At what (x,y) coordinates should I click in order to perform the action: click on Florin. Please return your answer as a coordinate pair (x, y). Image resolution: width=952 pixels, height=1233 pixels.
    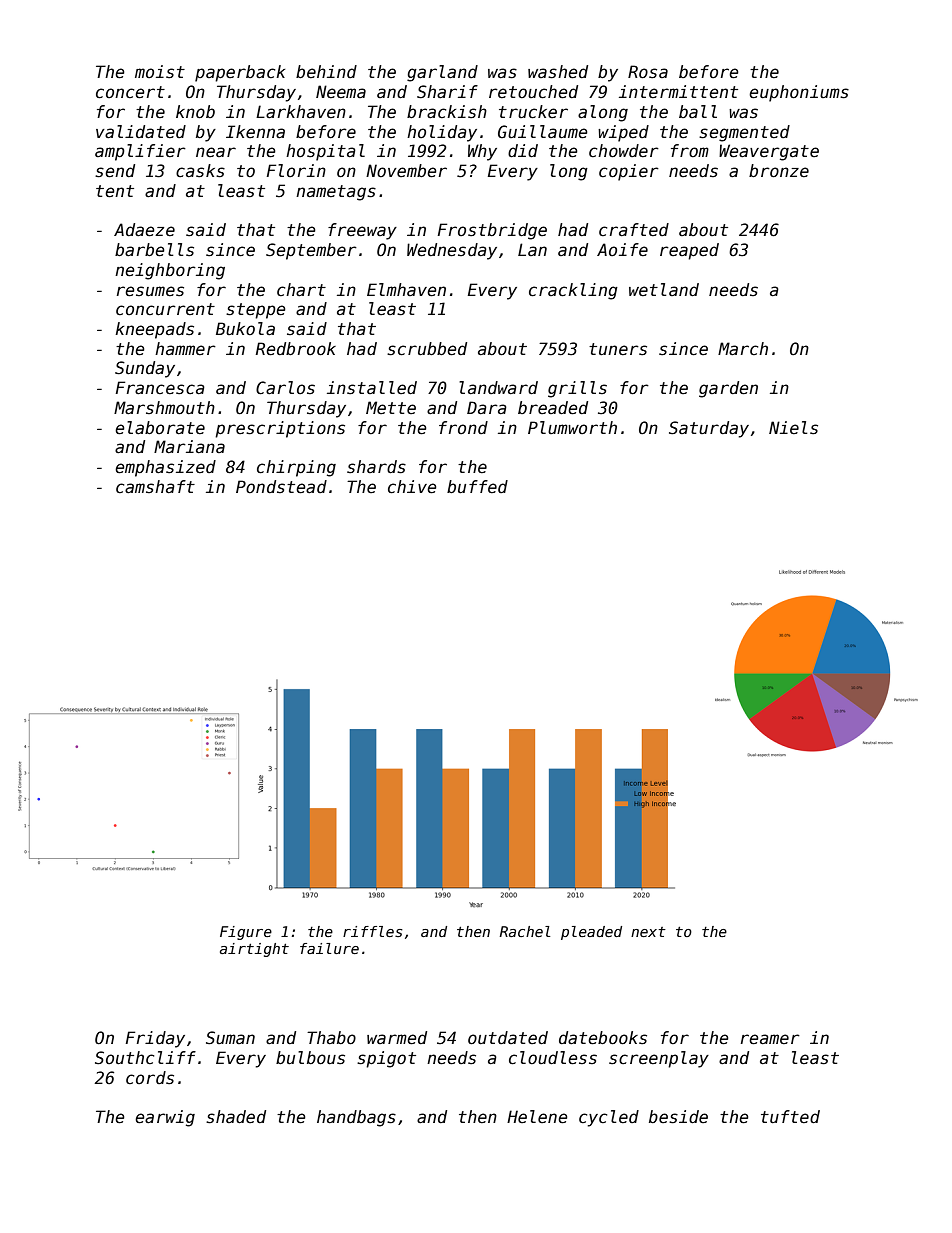
    Looking at the image, I should click on (296, 170).
